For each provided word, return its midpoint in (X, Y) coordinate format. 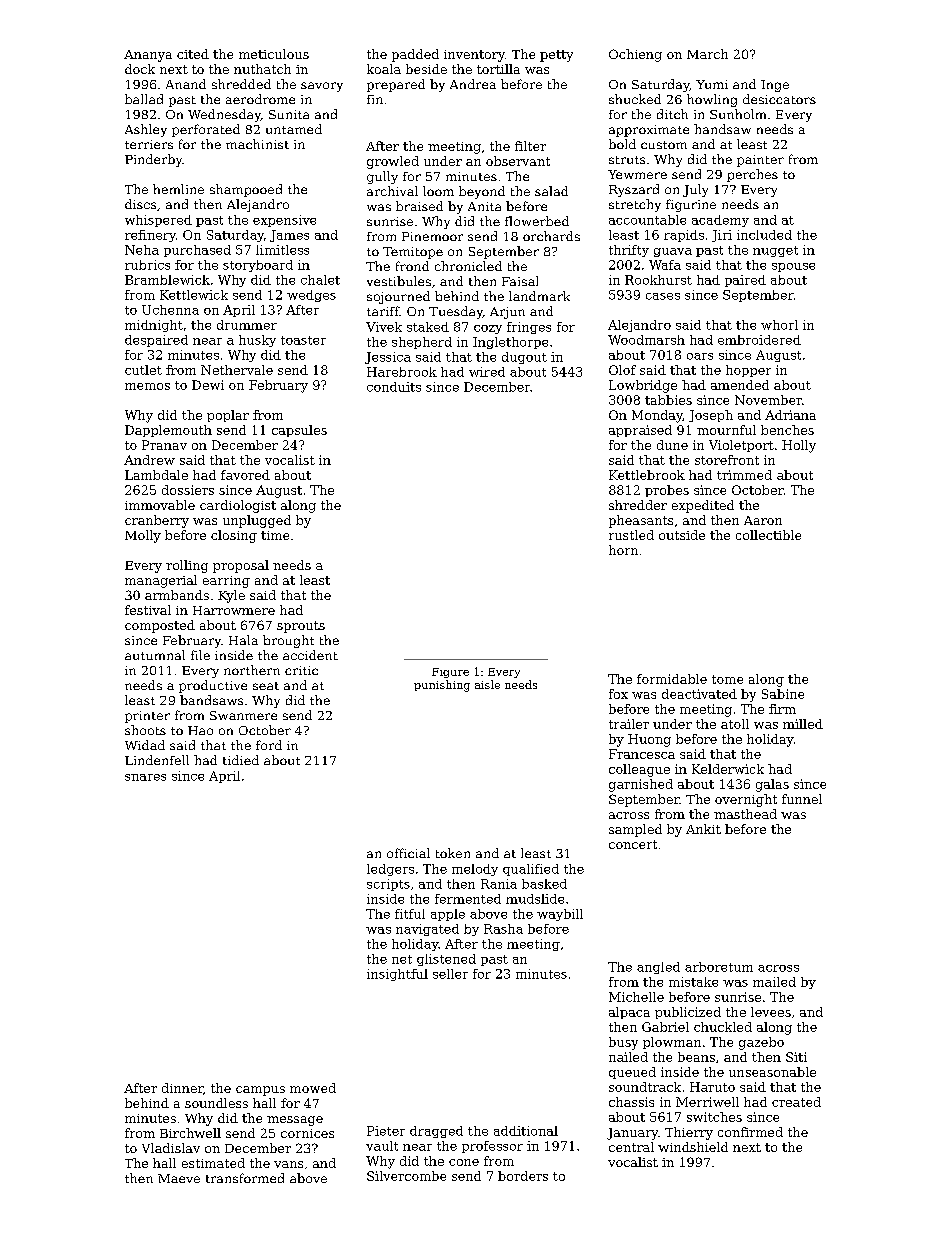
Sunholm (738, 114)
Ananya (148, 56)
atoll (735, 724)
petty (556, 56)
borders (523, 1176)
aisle (487, 684)
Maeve (179, 1178)
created (796, 1102)
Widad (145, 745)
